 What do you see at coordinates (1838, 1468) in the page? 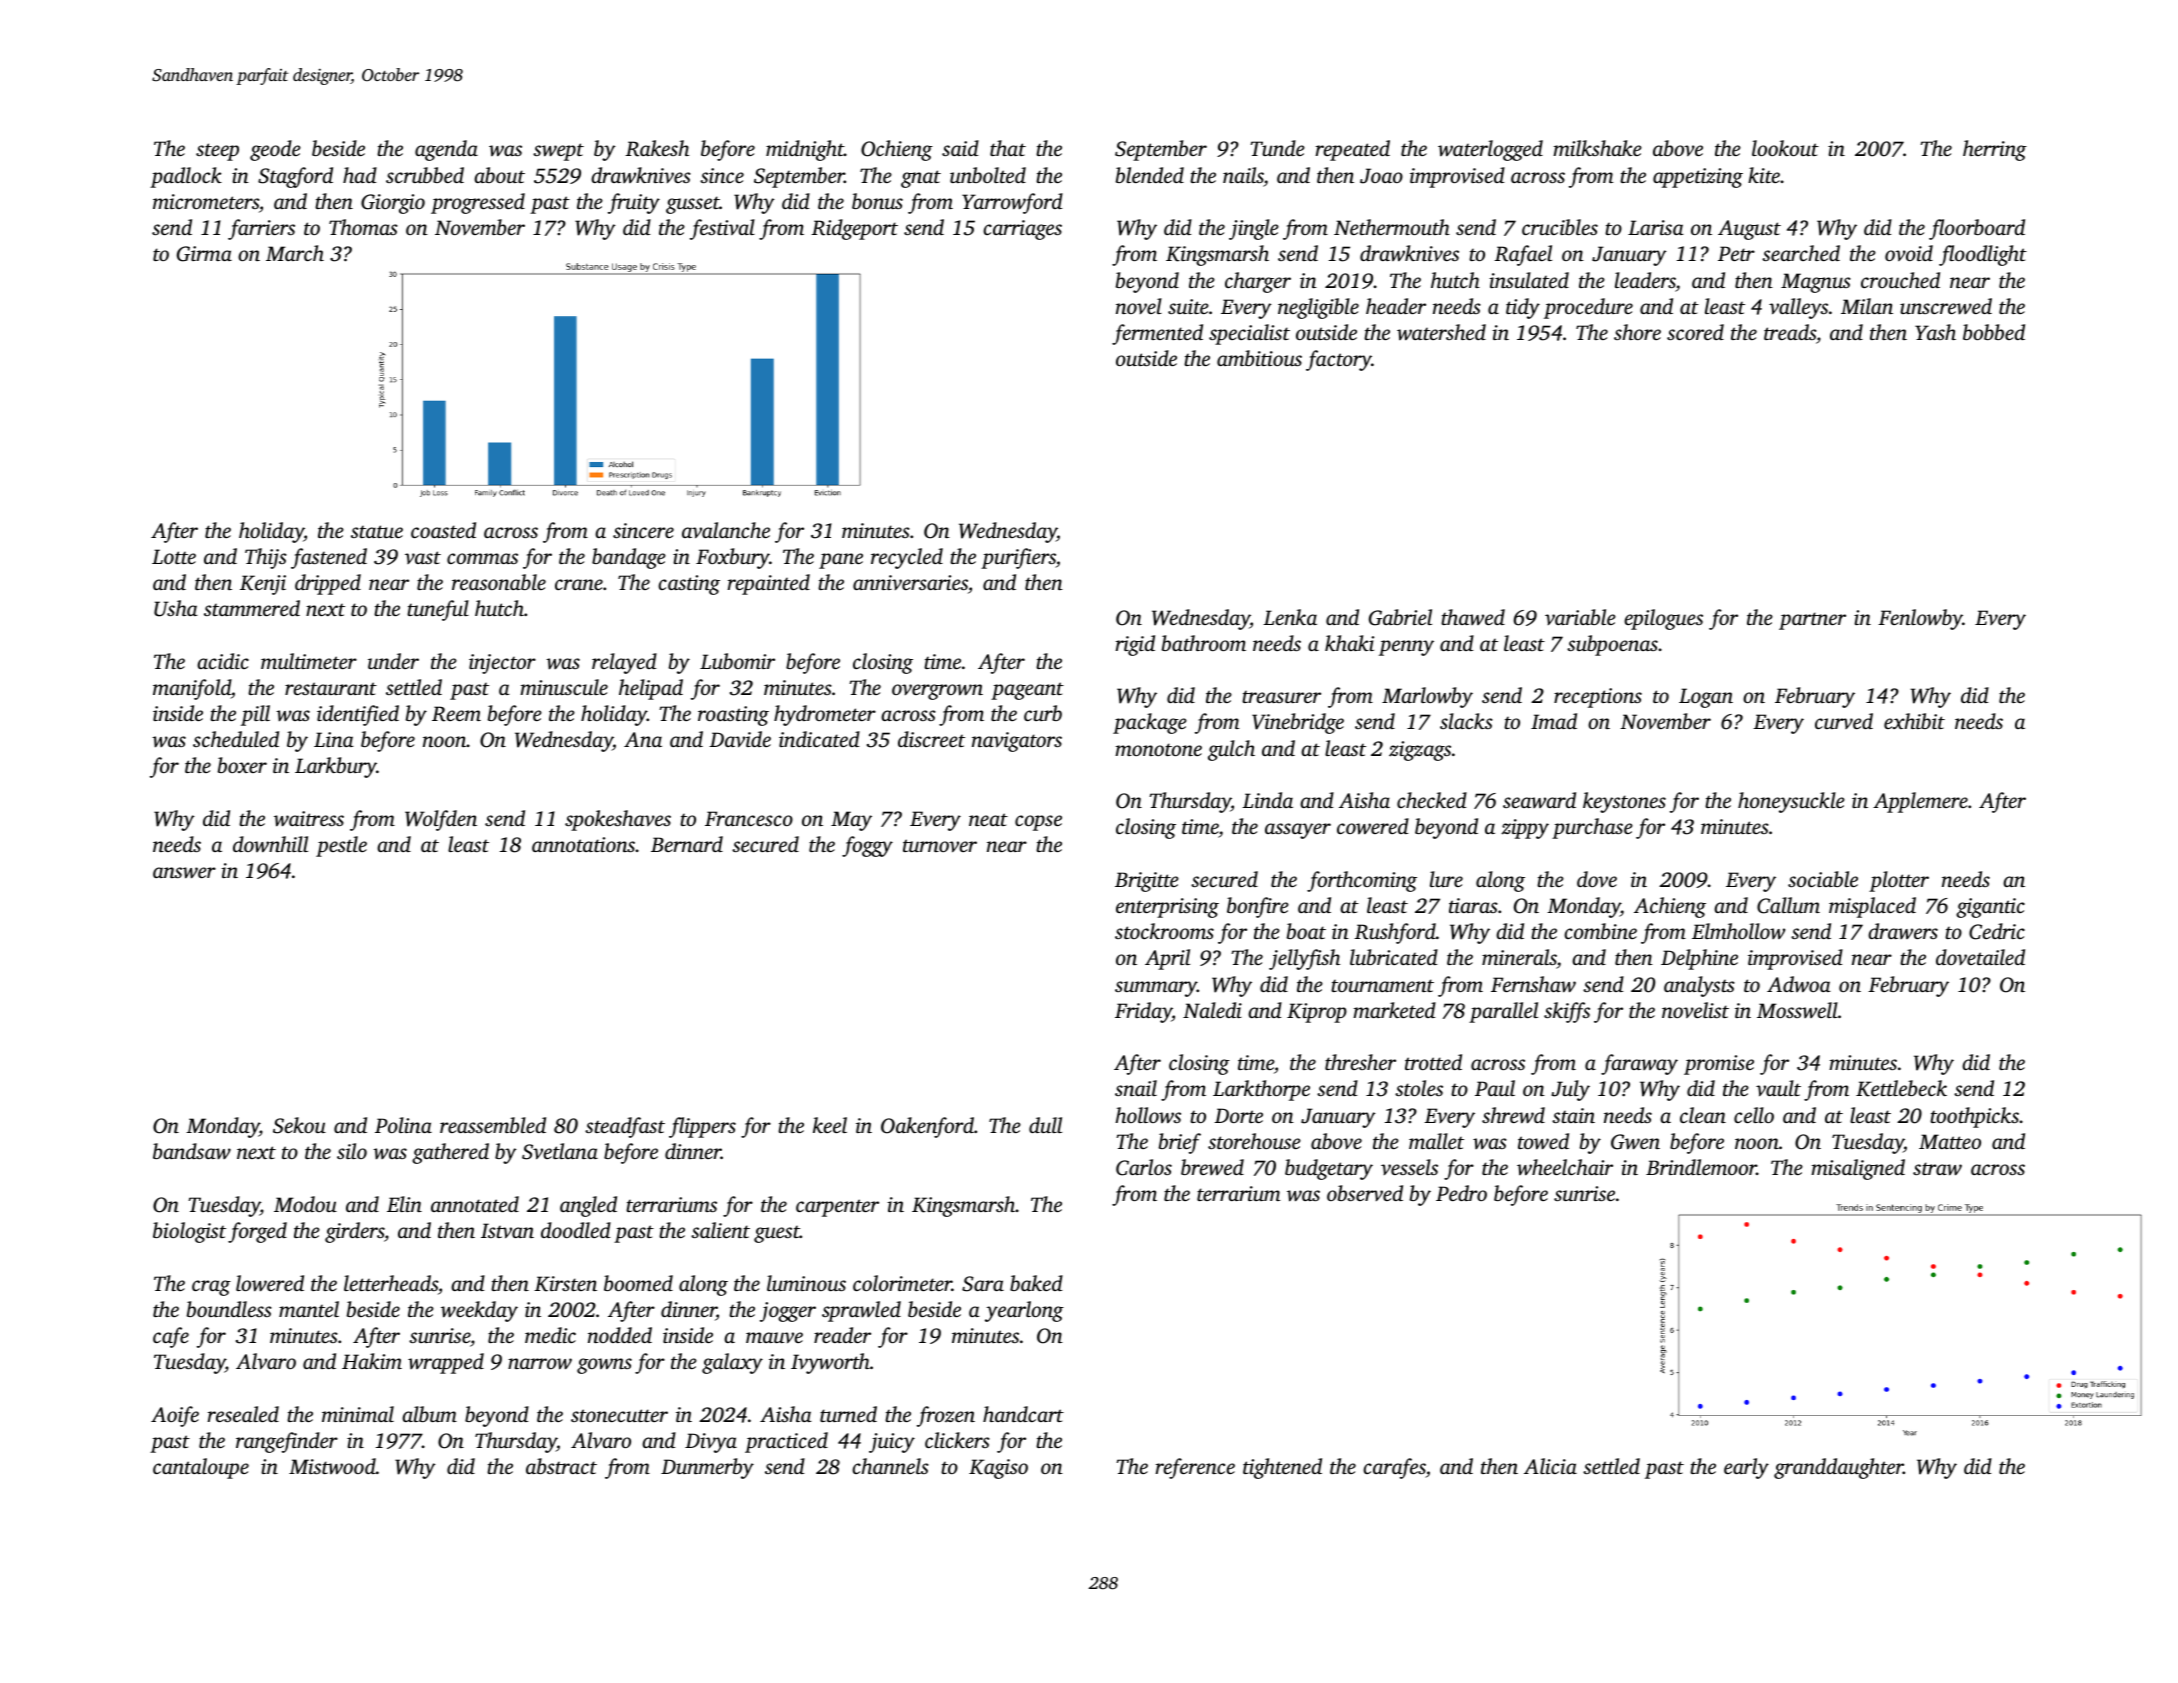
I see `granddaughter` at bounding box center [1838, 1468].
